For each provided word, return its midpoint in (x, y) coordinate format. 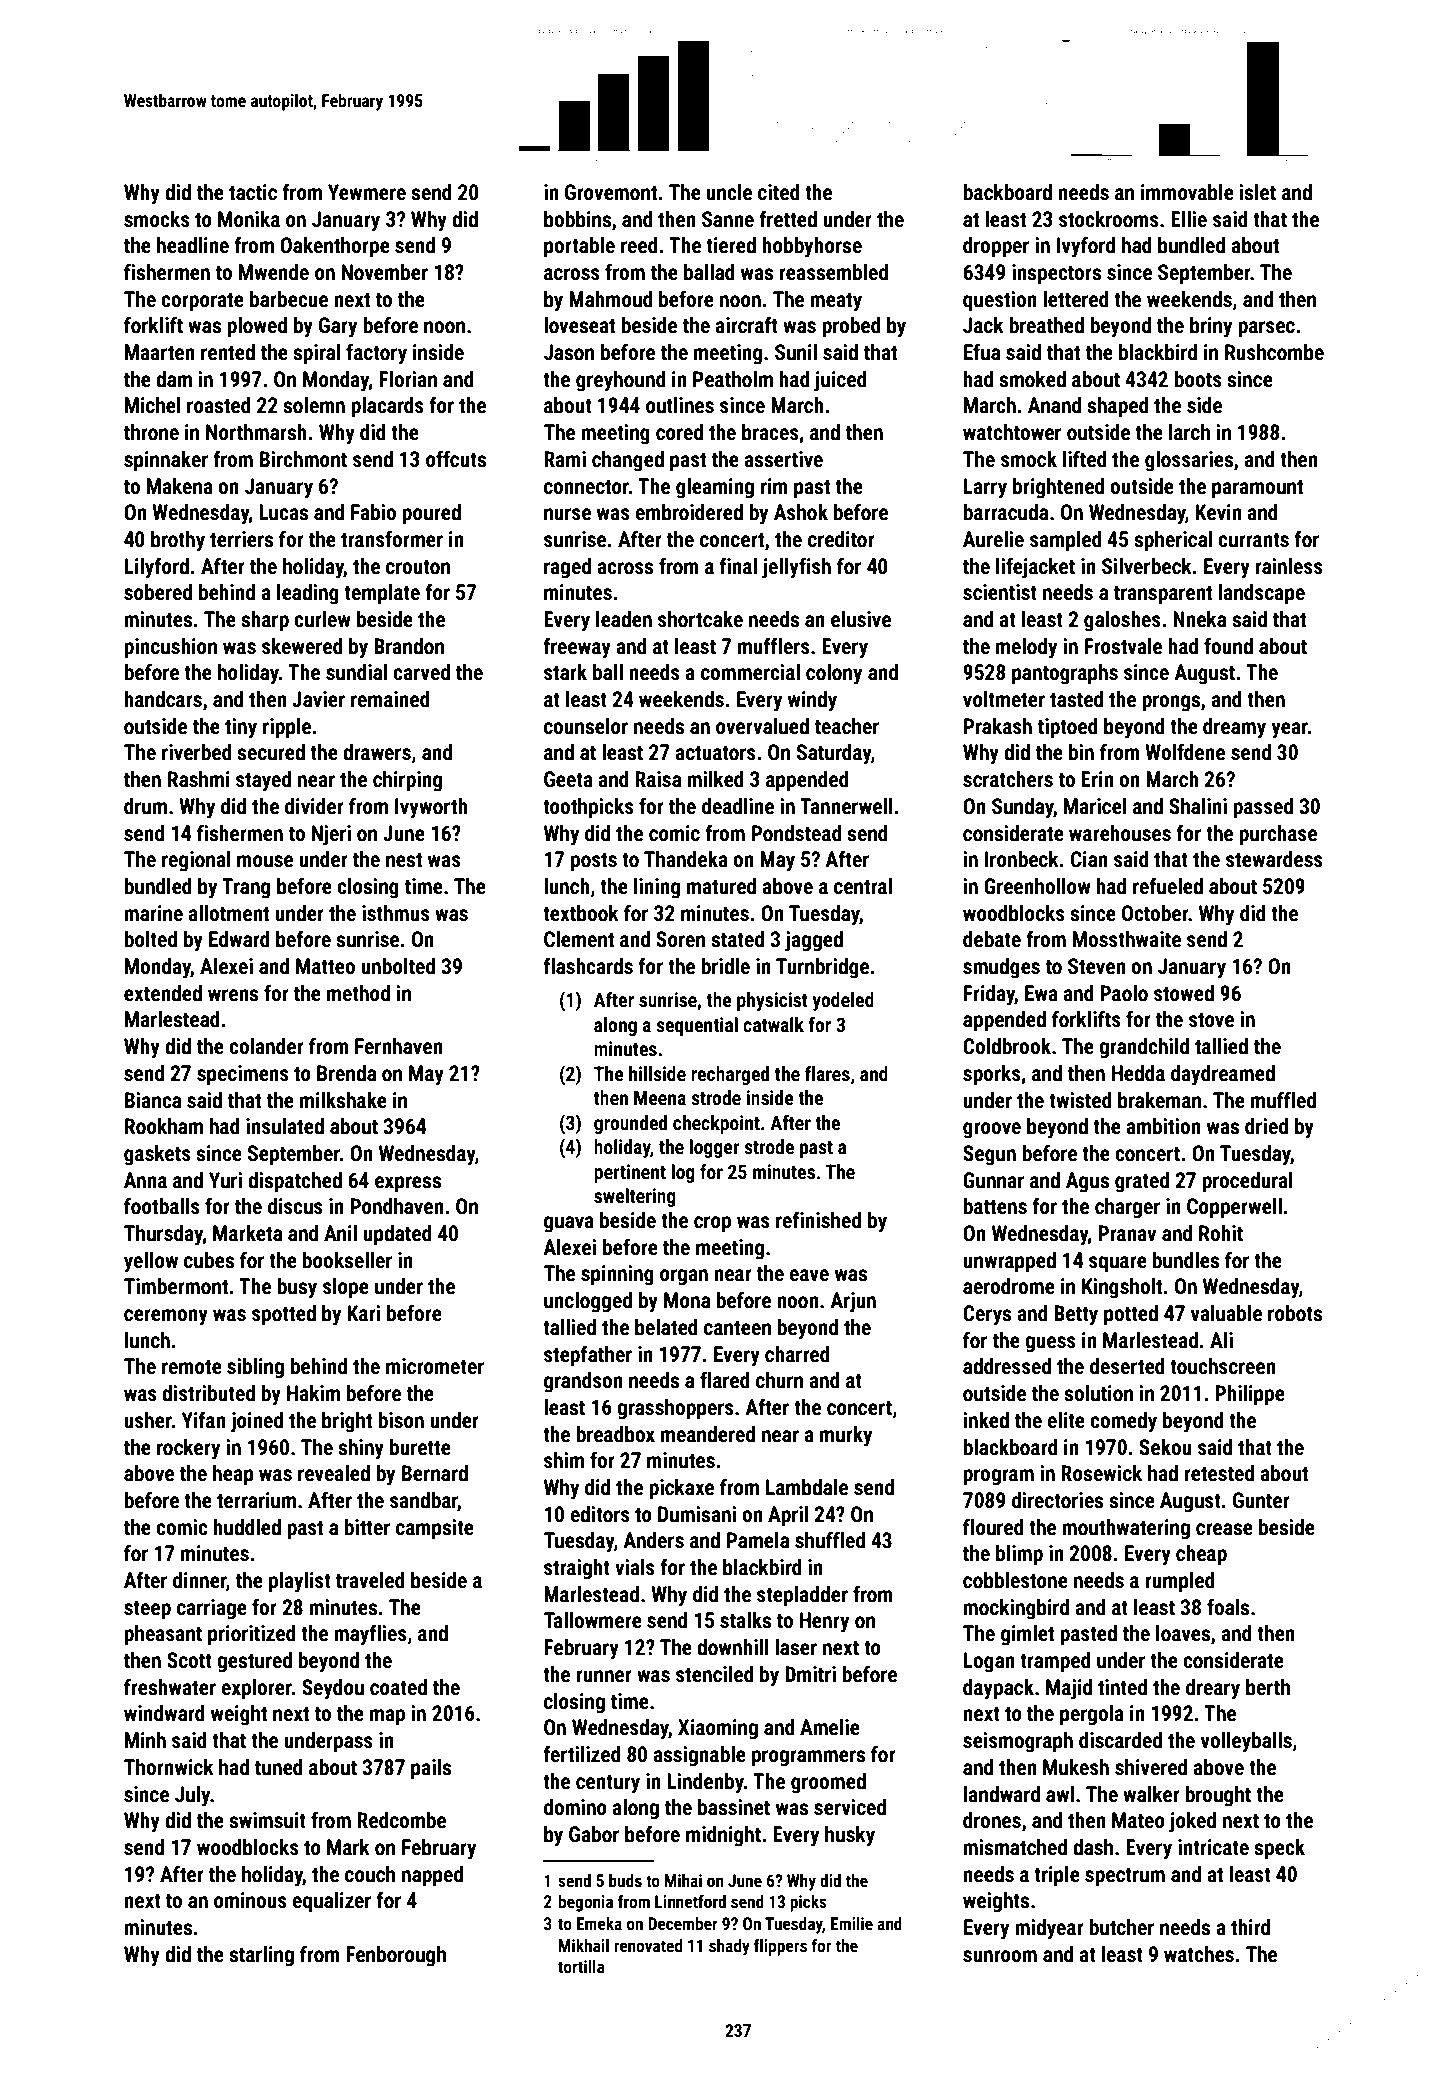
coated (398, 1687)
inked (986, 1420)
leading (308, 594)
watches (1199, 1954)
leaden (624, 619)
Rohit (1221, 1233)
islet (1257, 192)
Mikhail (584, 1945)
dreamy (1234, 728)
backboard (1007, 192)
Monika (249, 219)
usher (148, 1420)
